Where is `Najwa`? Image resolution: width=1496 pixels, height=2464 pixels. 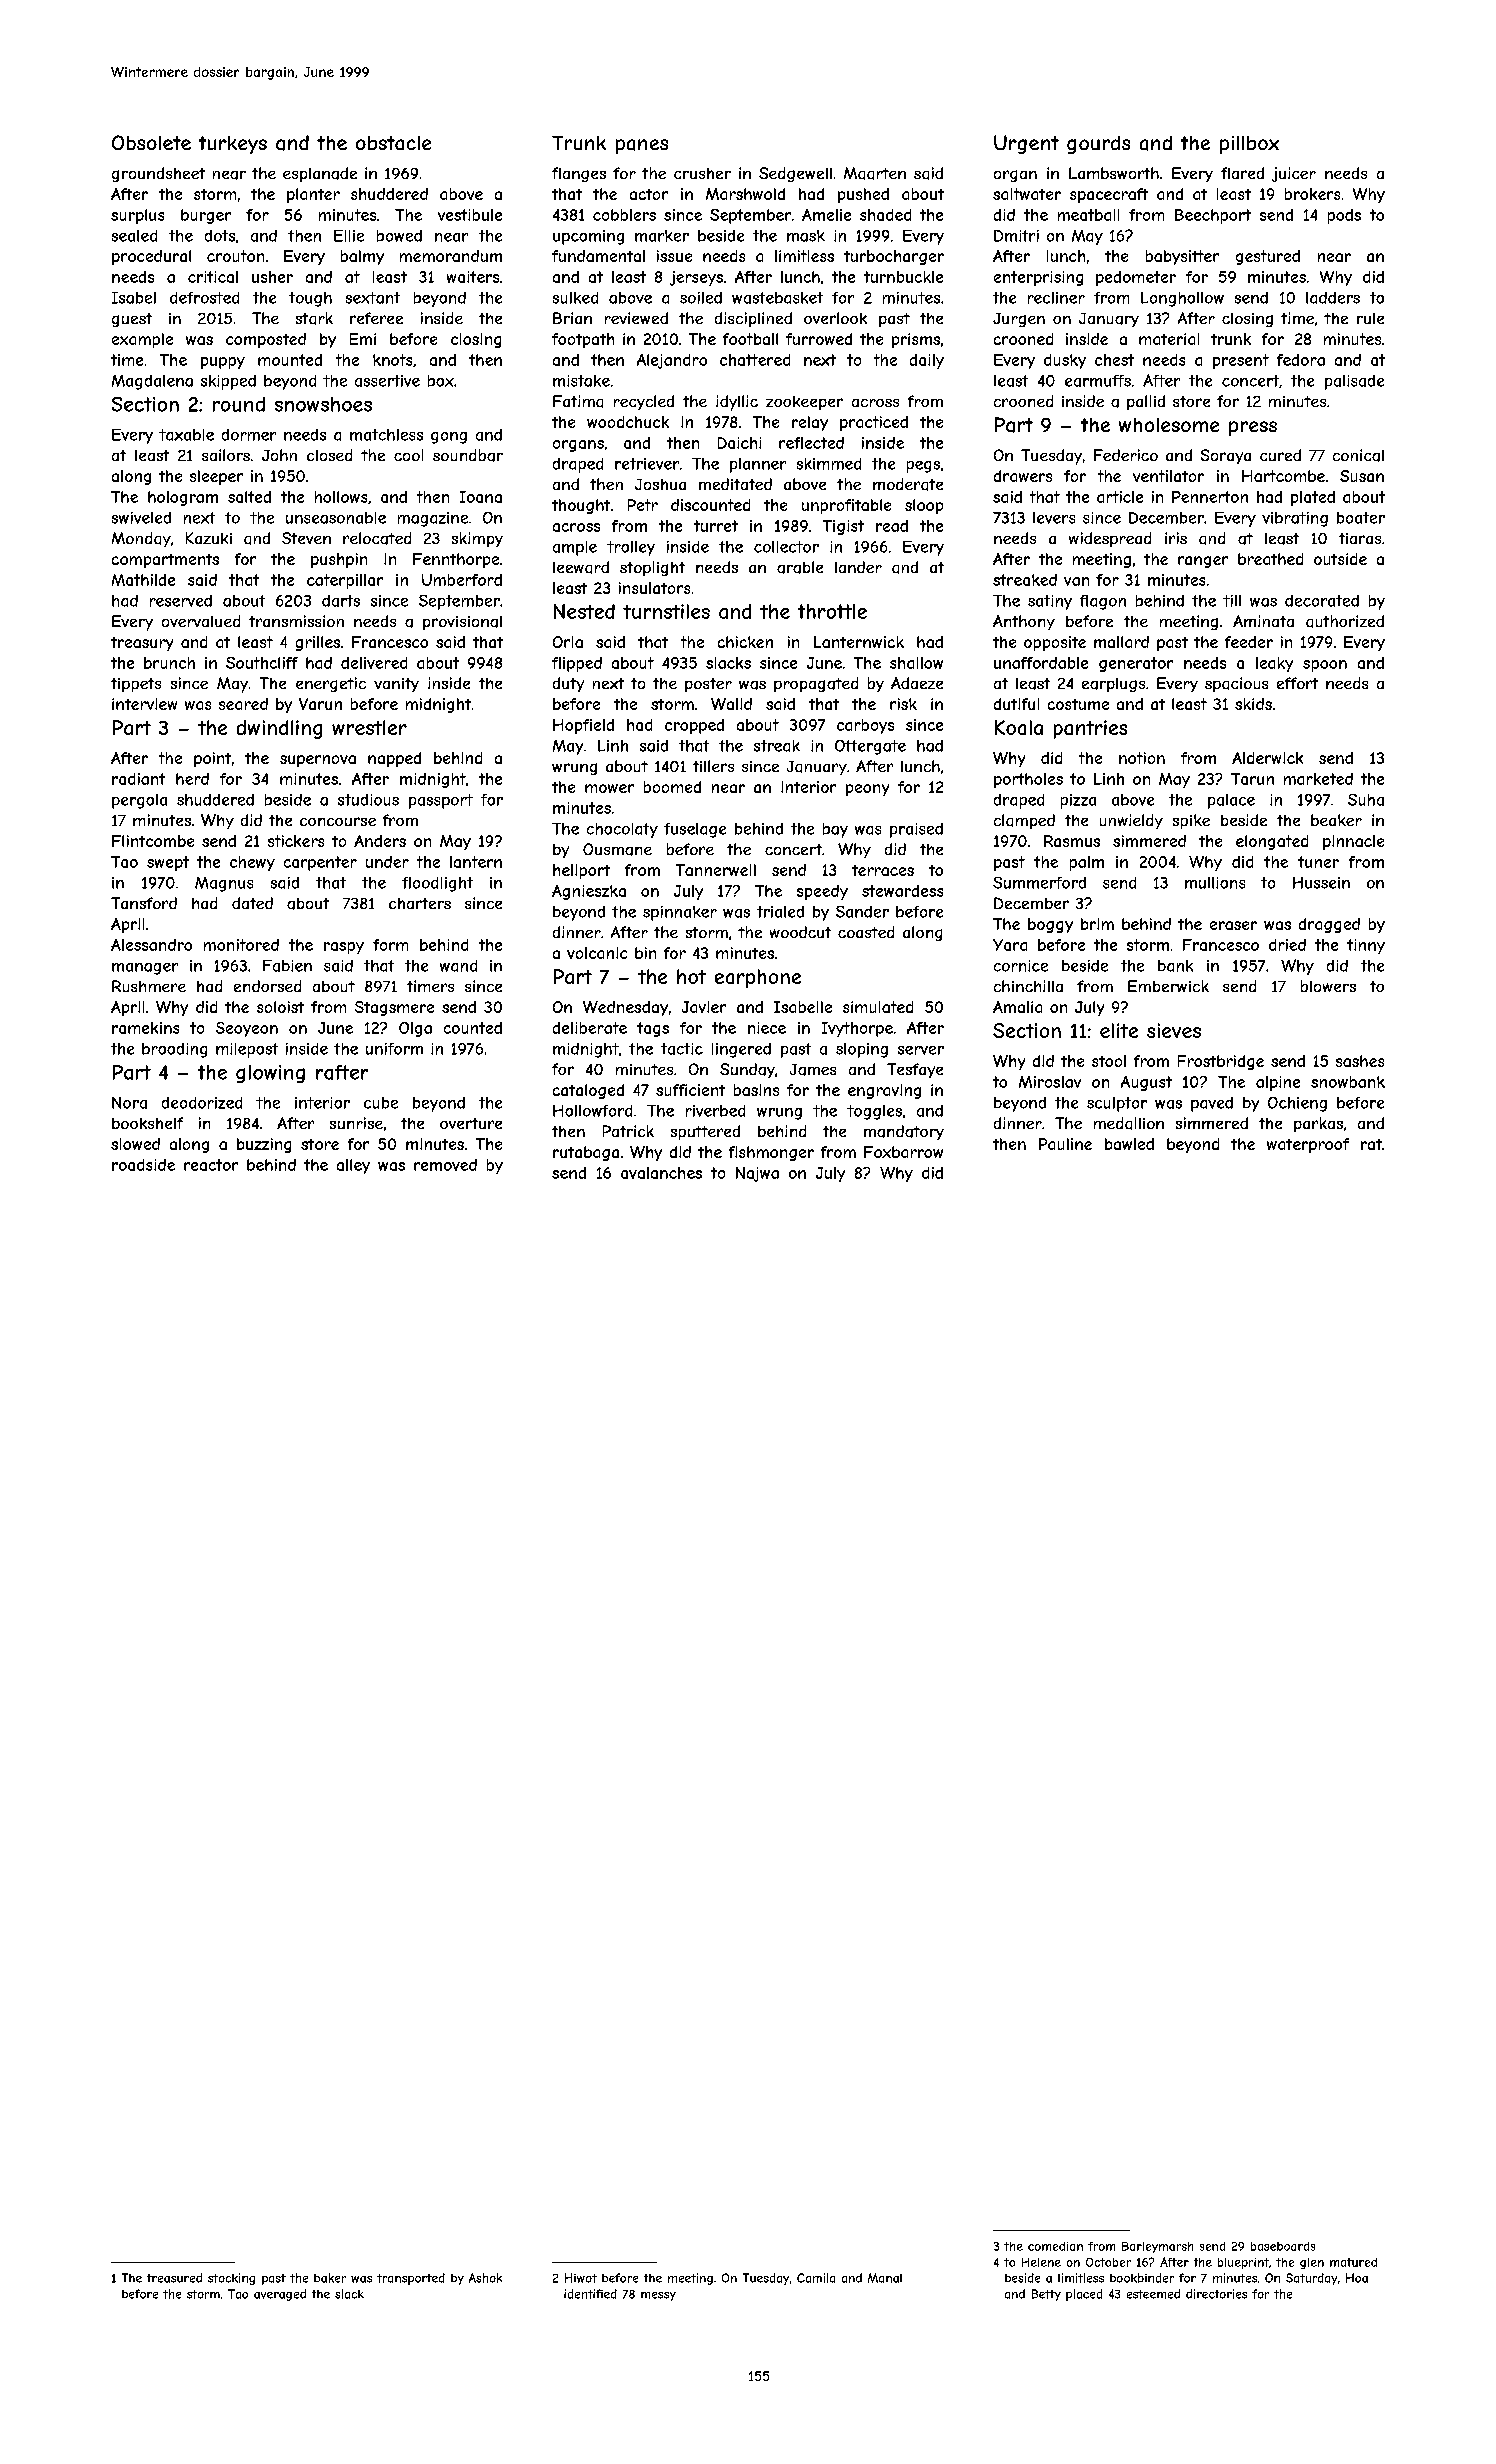
Najwa is located at coordinates (757, 1174).
